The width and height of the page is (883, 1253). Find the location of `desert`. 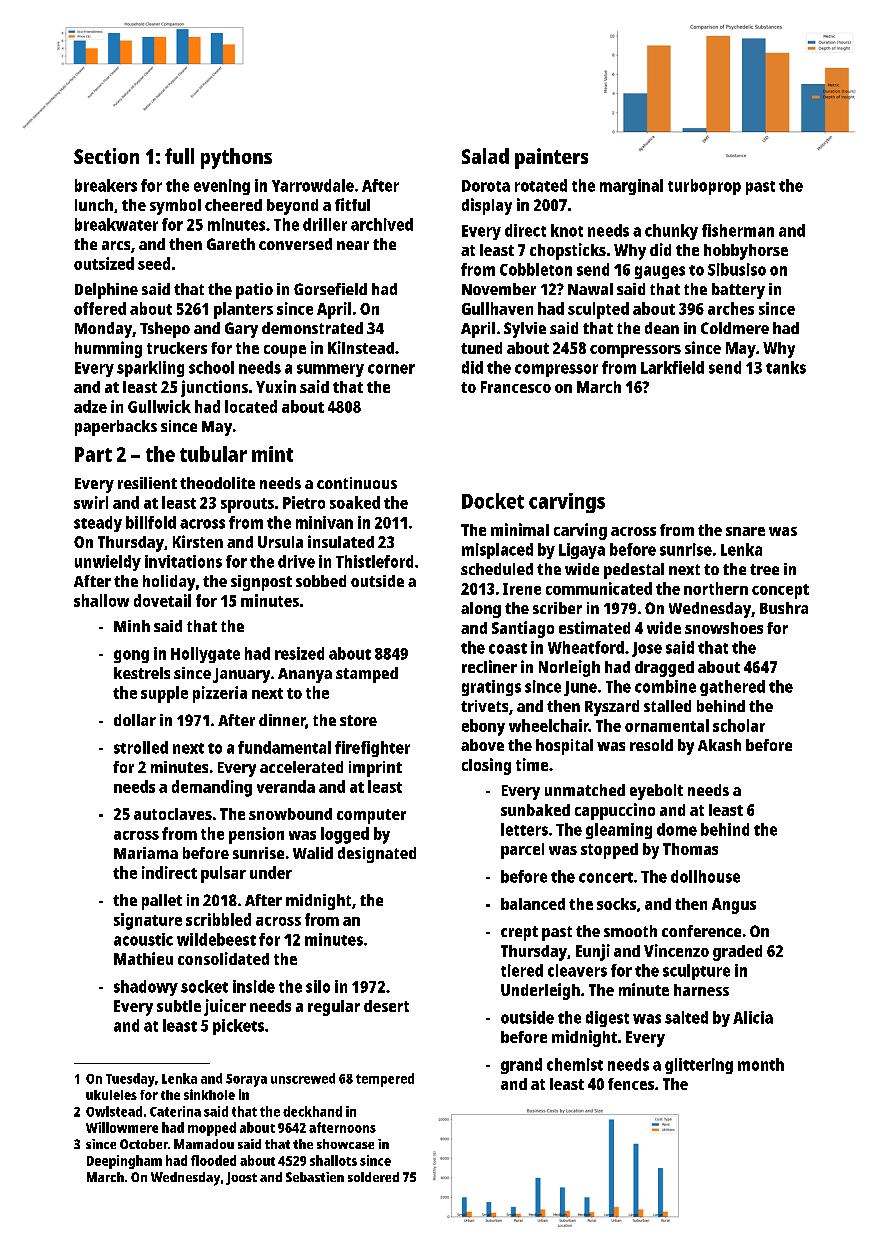

desert is located at coordinates (386, 1006).
